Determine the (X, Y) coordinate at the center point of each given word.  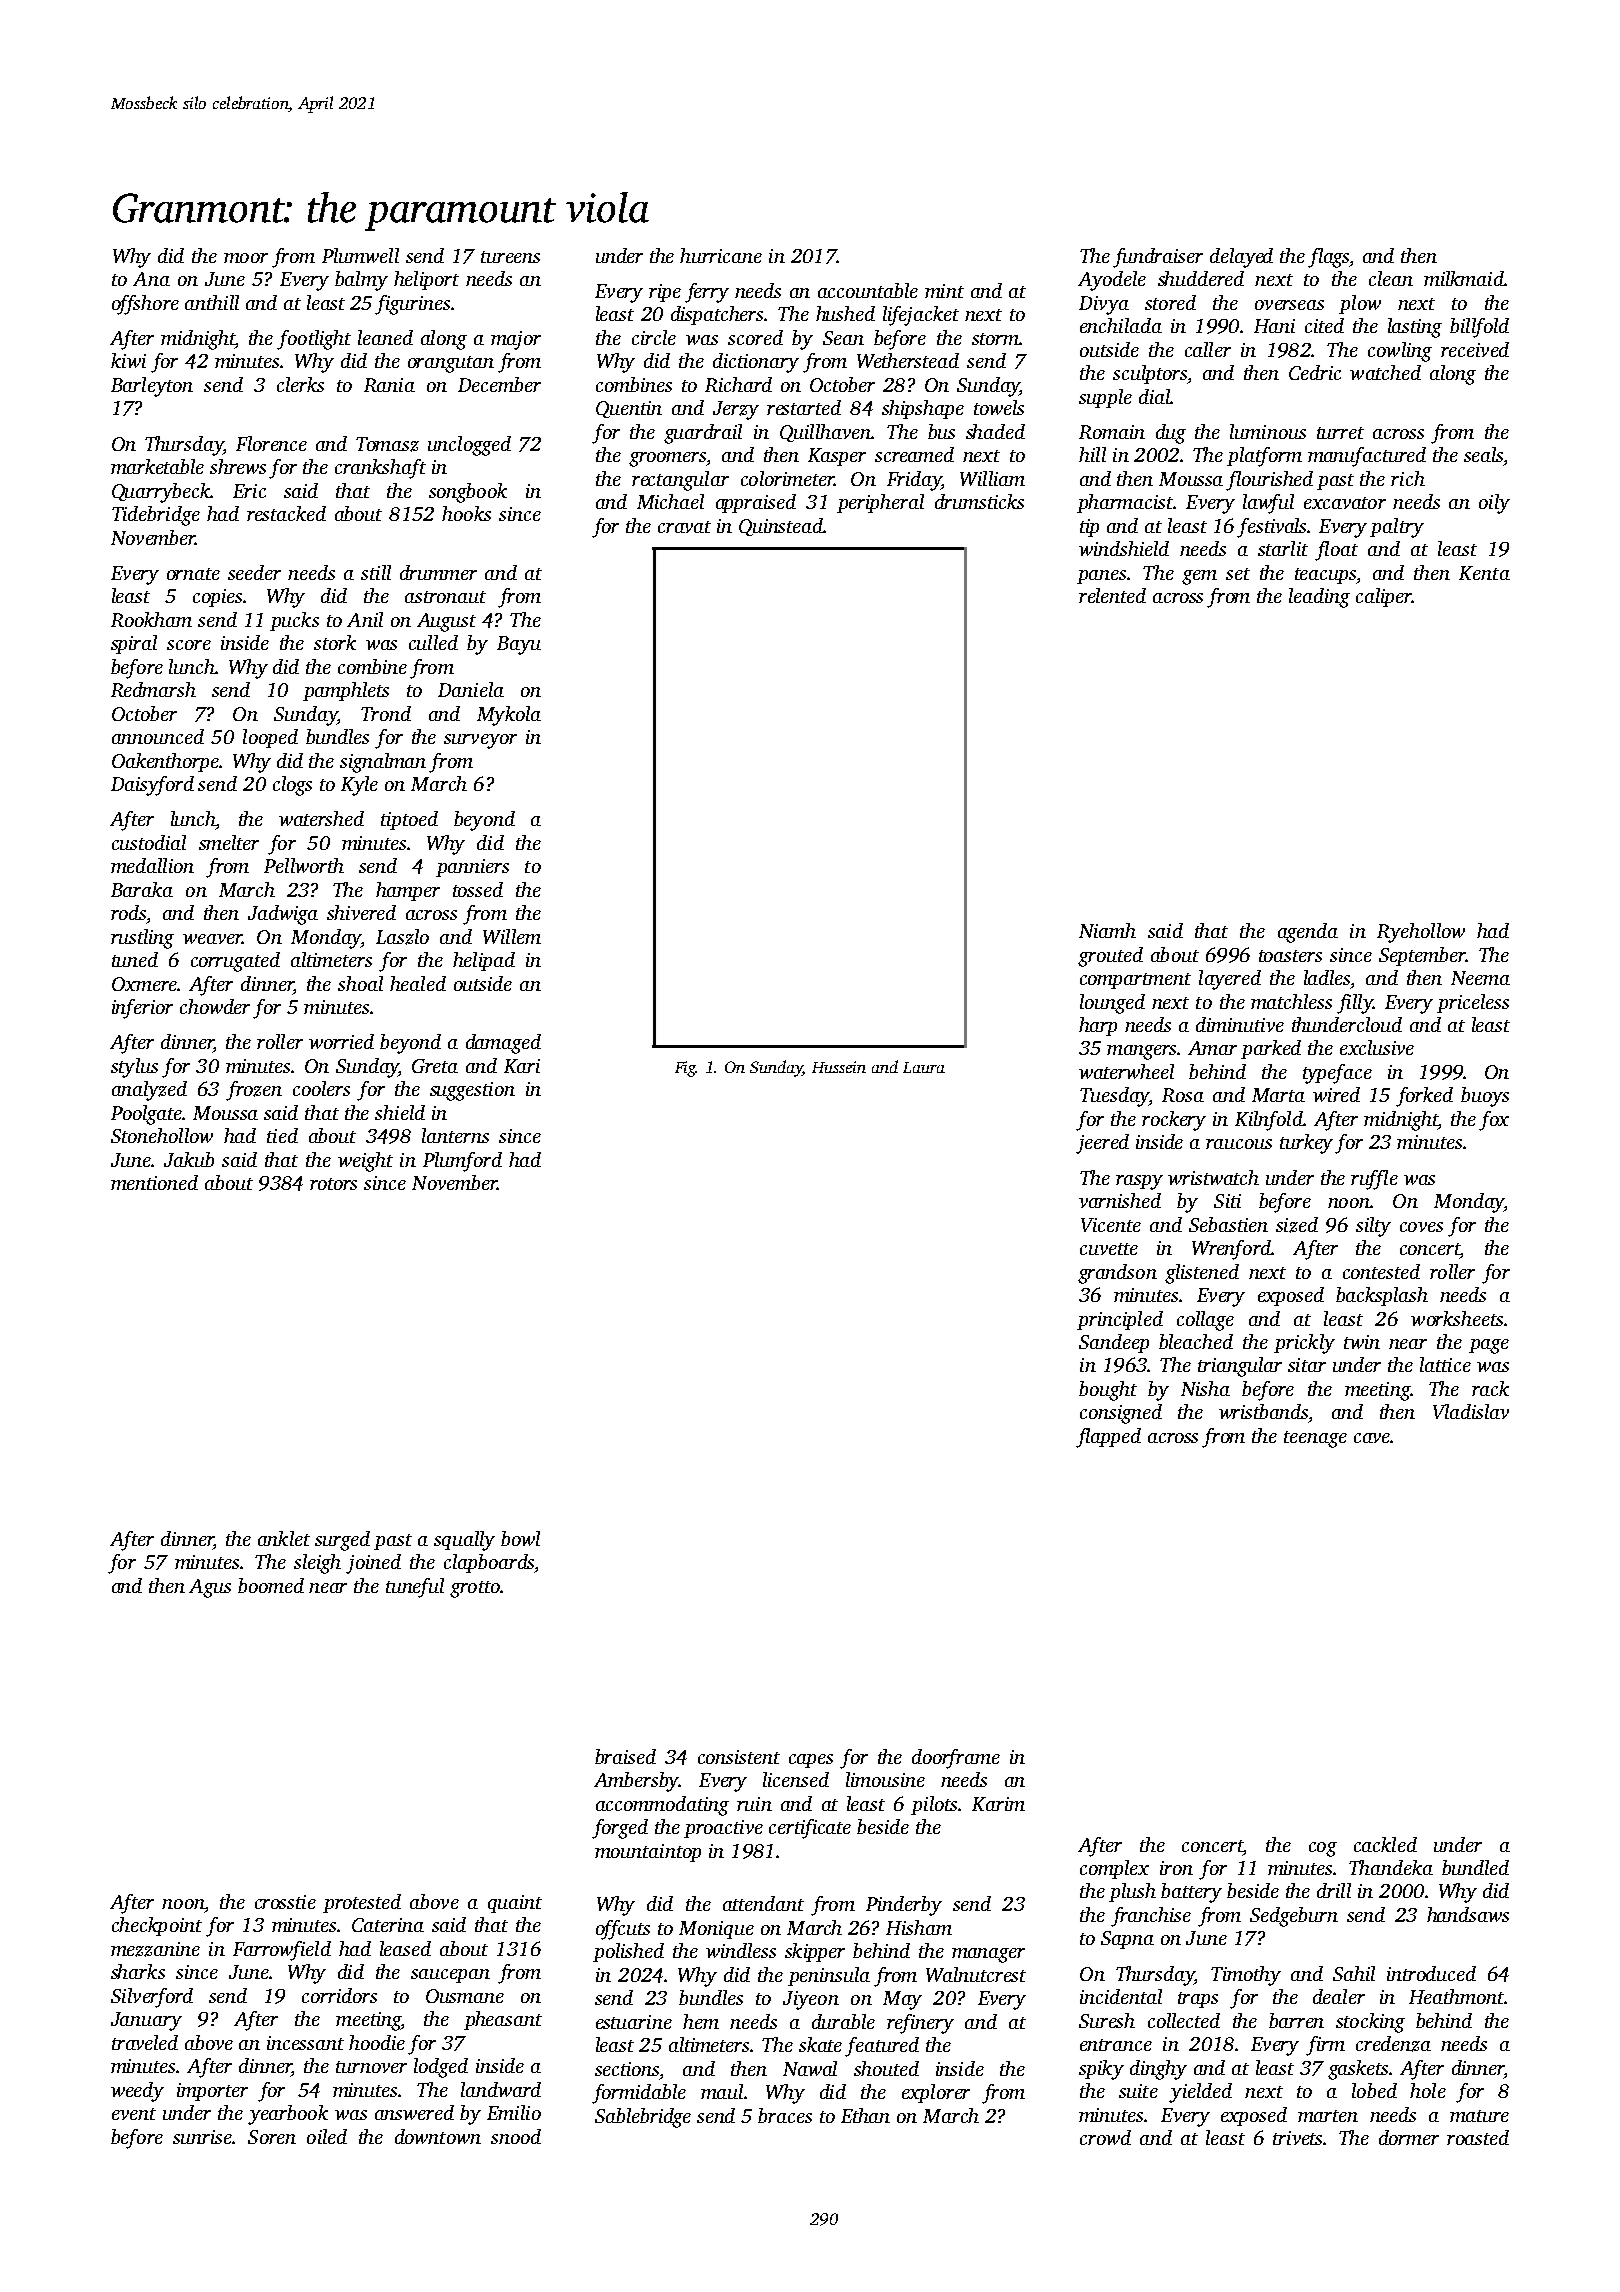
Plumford (462, 1162)
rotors (333, 1184)
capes (811, 1761)
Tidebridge (156, 516)
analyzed (149, 1091)
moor (246, 258)
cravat (684, 527)
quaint (515, 1904)
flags (1329, 258)
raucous (1239, 1144)
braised (625, 1756)
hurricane (721, 255)
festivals (1272, 528)
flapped (1108, 1438)
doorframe (956, 1759)
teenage (1315, 1439)
